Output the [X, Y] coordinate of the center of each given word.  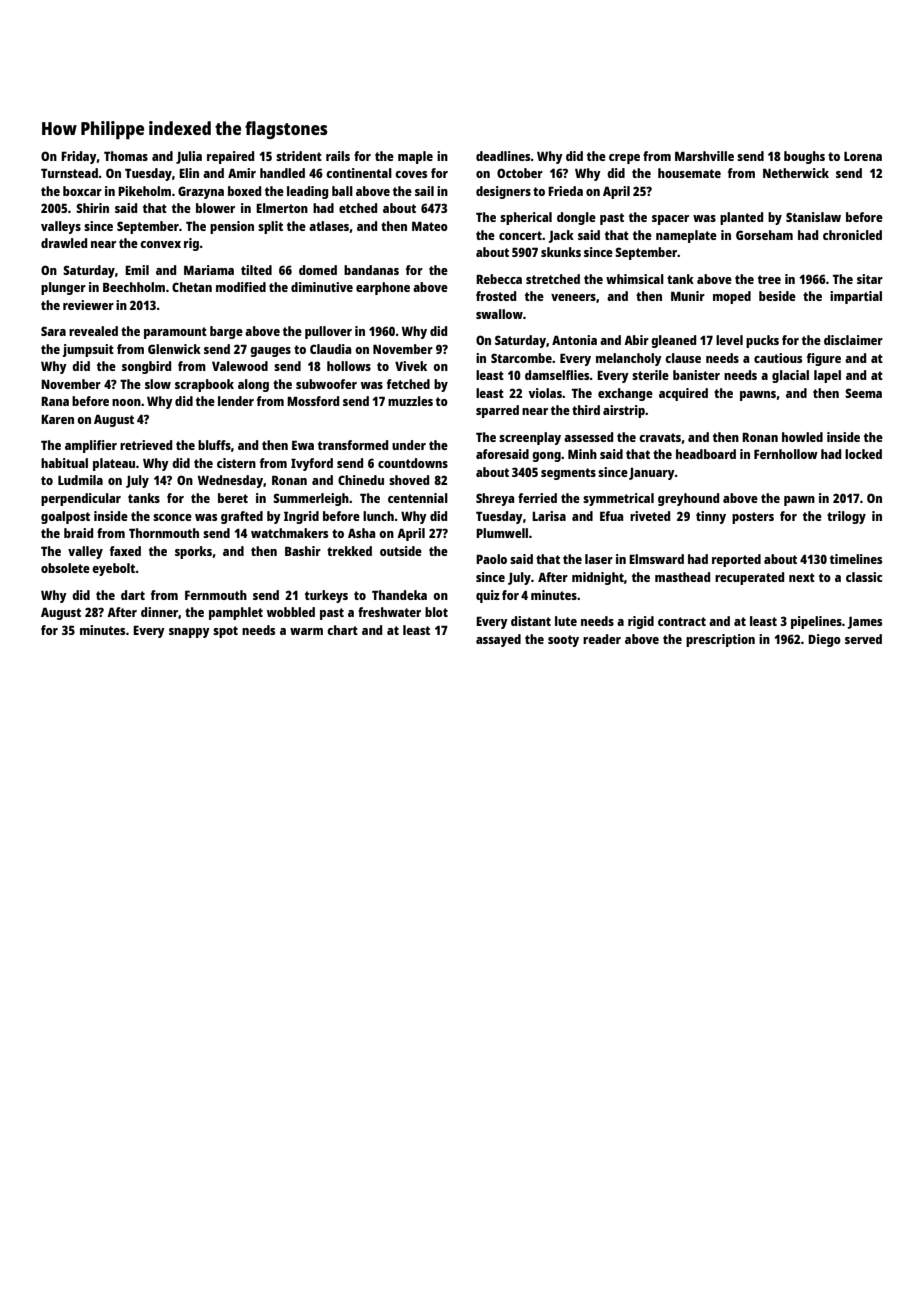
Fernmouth [216, 595]
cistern [236, 463]
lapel [827, 376]
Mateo [430, 226]
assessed [588, 437]
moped [732, 297]
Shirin [92, 208]
